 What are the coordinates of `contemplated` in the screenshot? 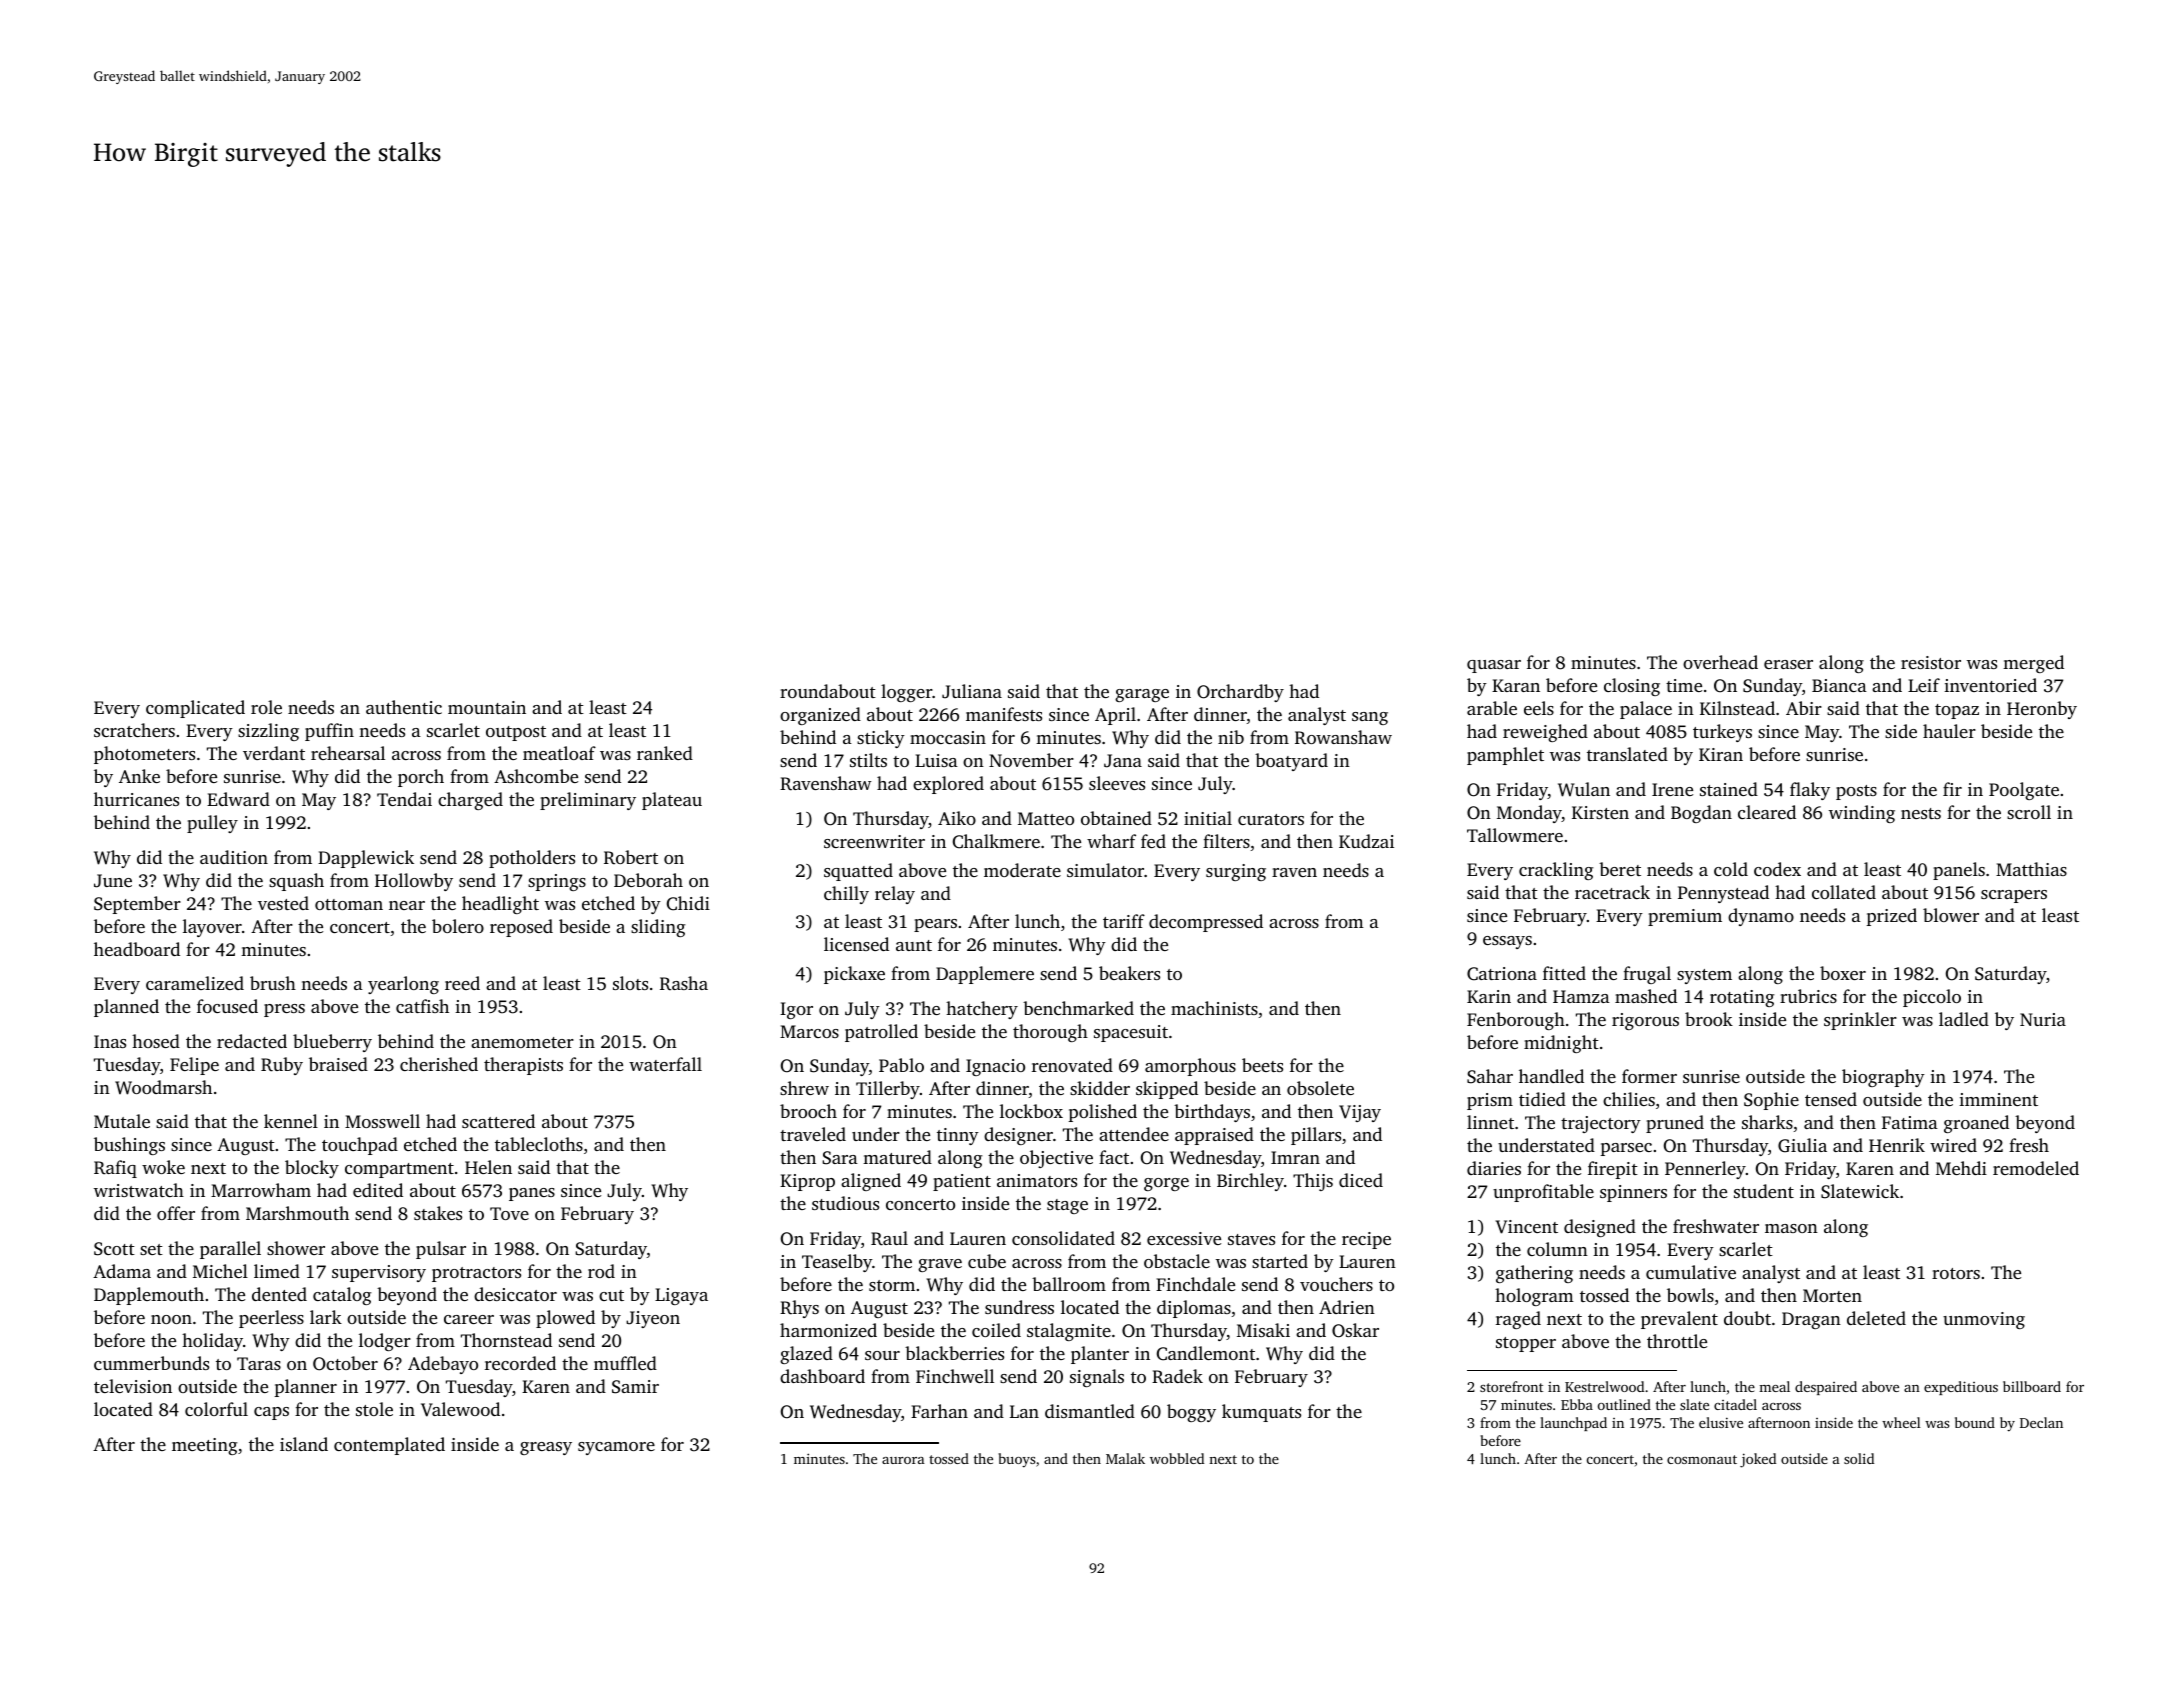 It's located at (389, 1446).
